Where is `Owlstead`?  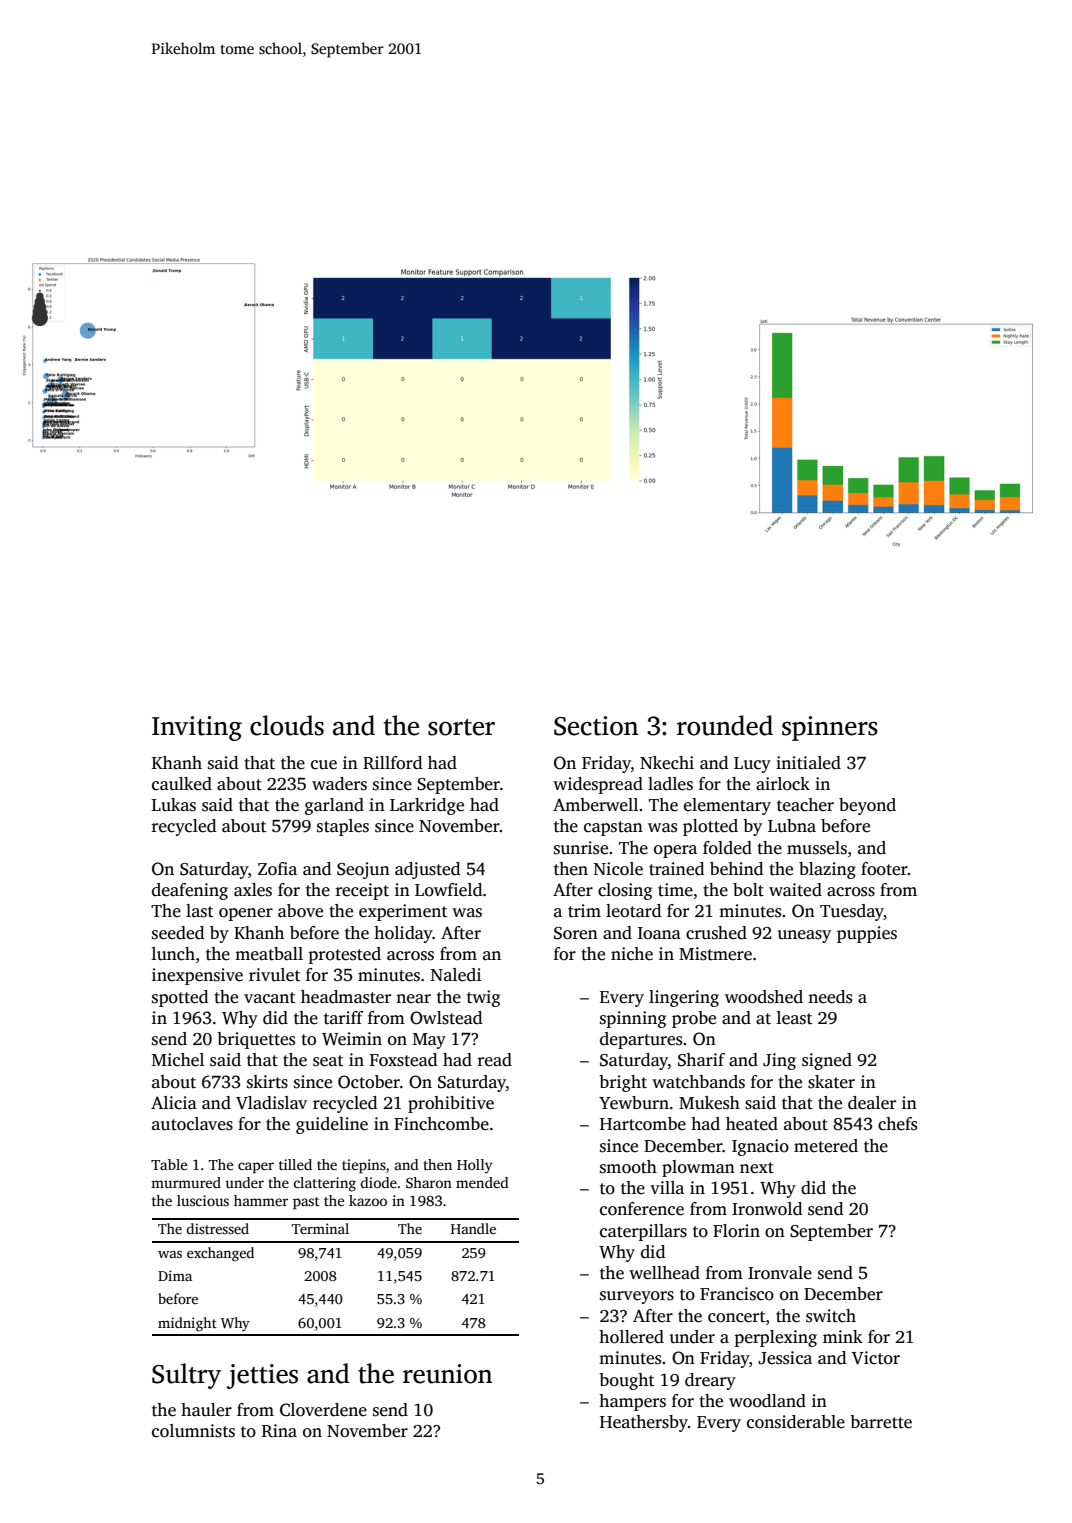
Owlstead is located at coordinates (446, 1018).
